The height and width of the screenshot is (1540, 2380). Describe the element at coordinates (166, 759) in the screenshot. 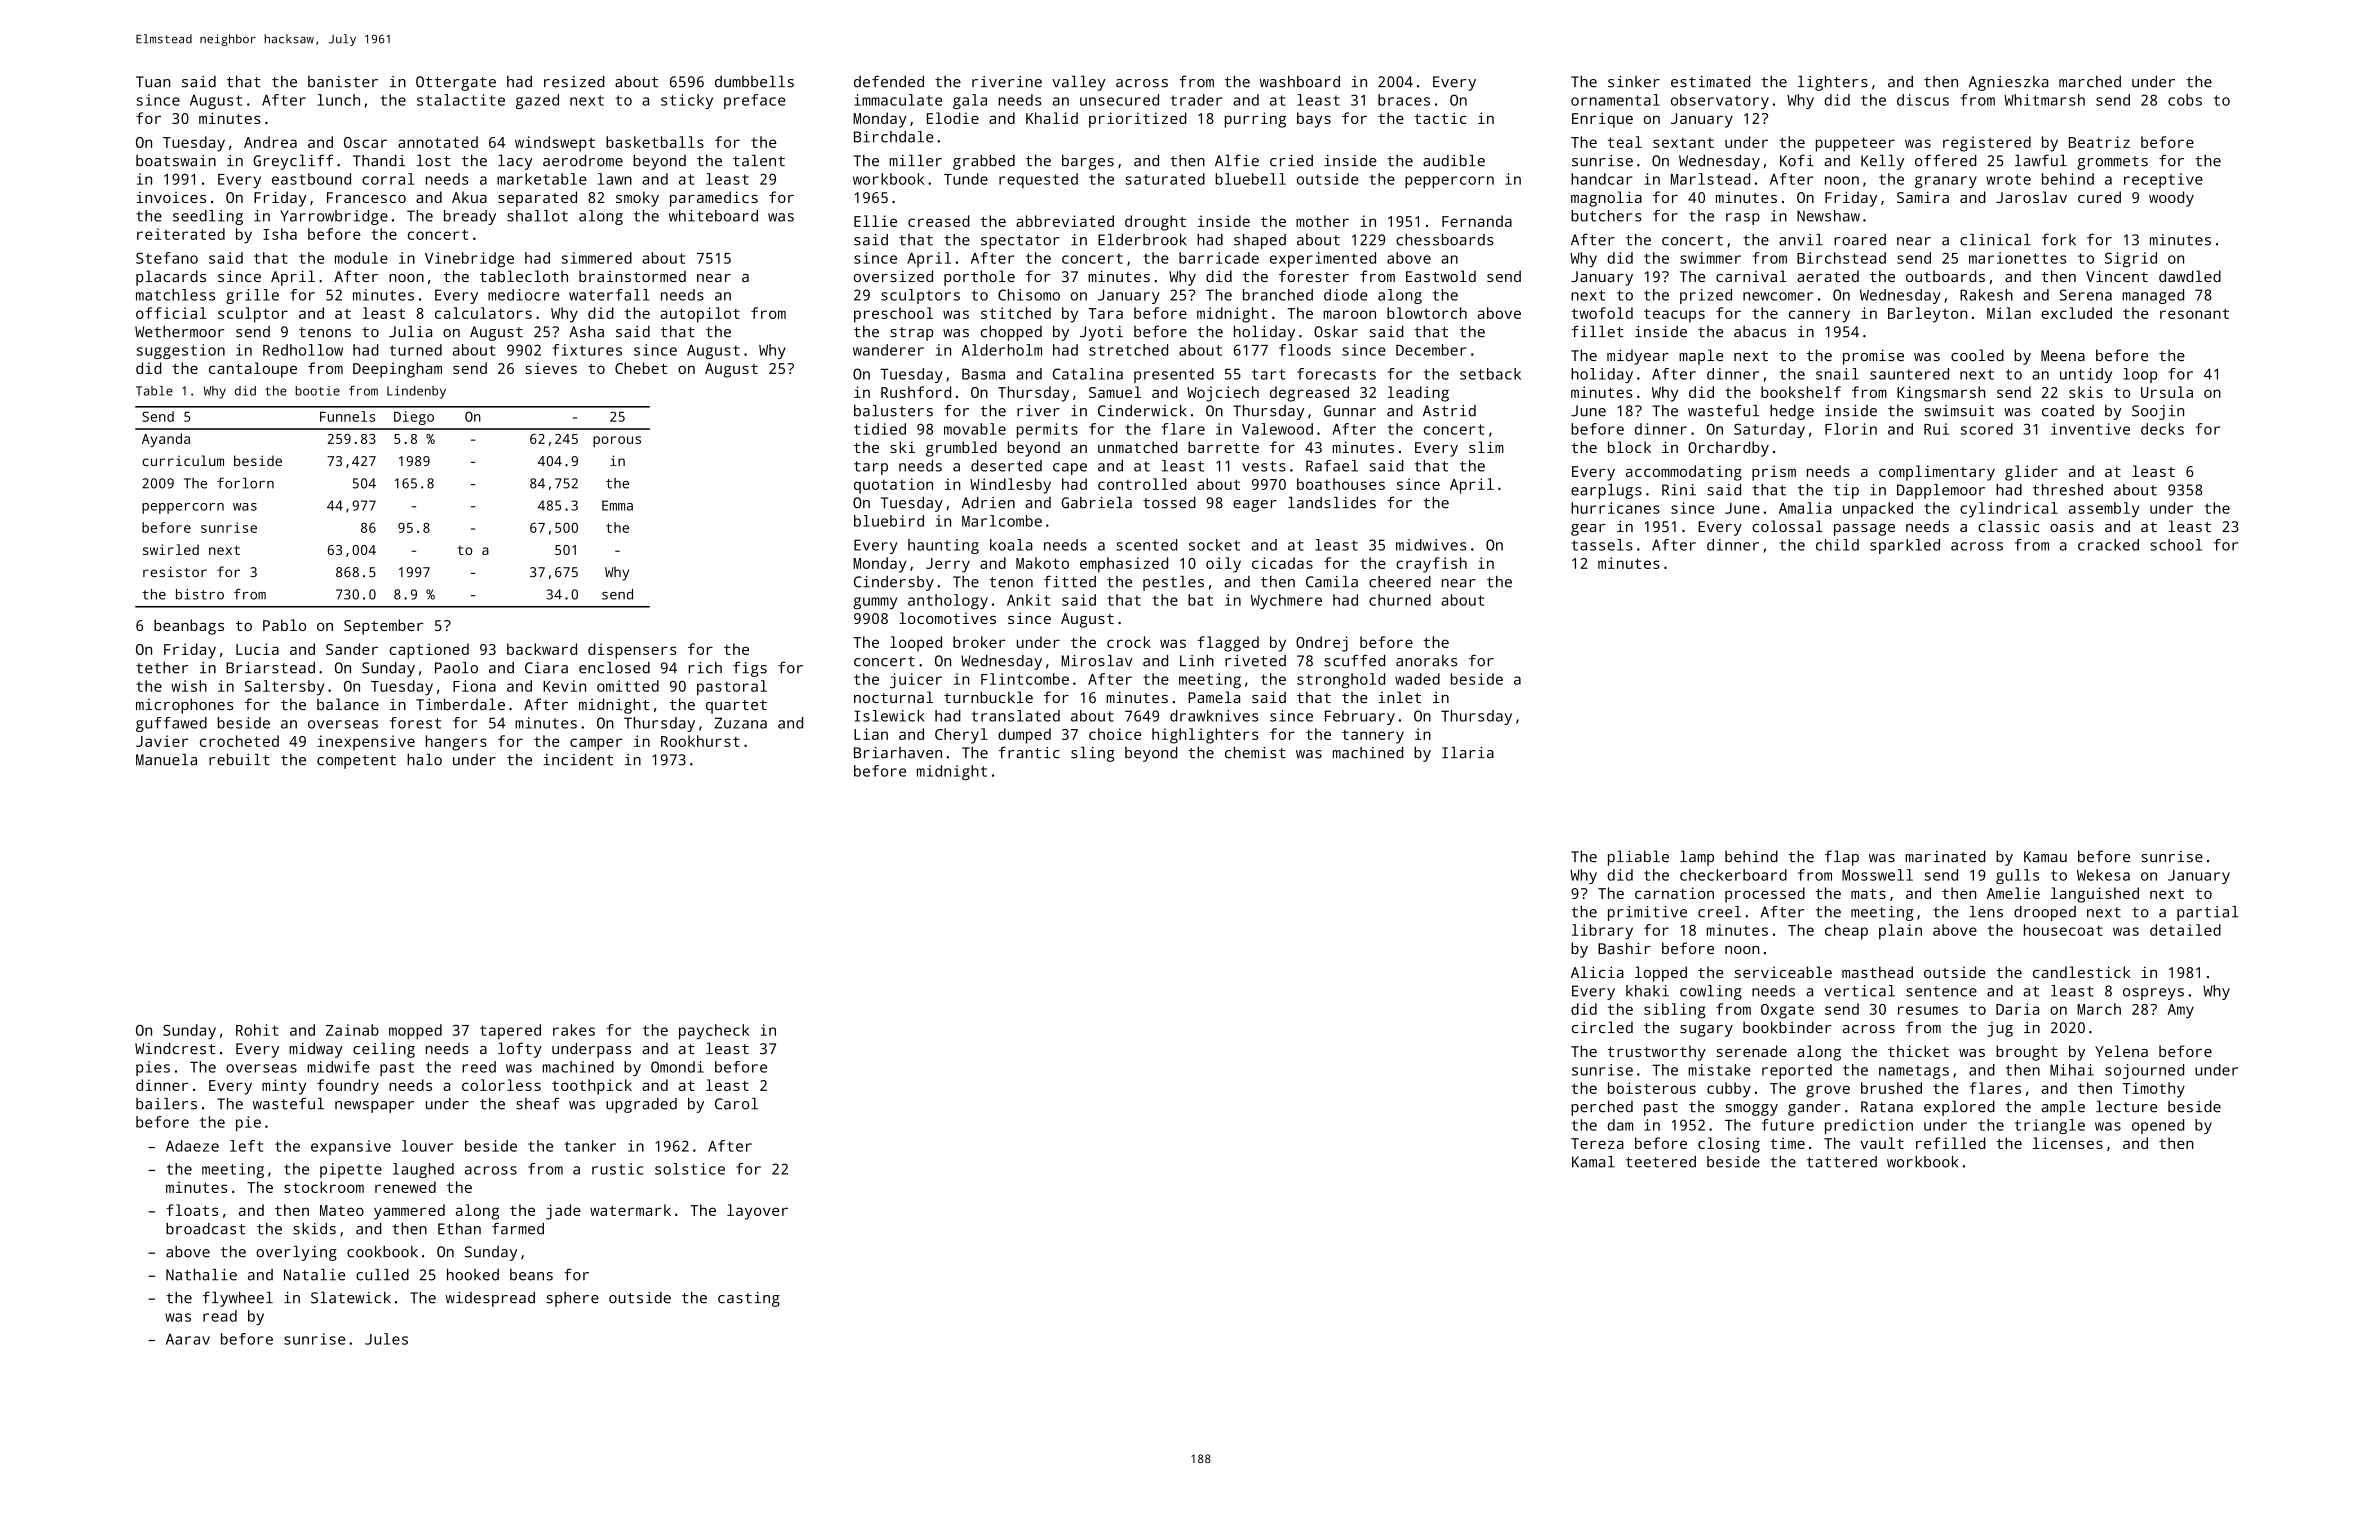

I see `Manuela` at that location.
